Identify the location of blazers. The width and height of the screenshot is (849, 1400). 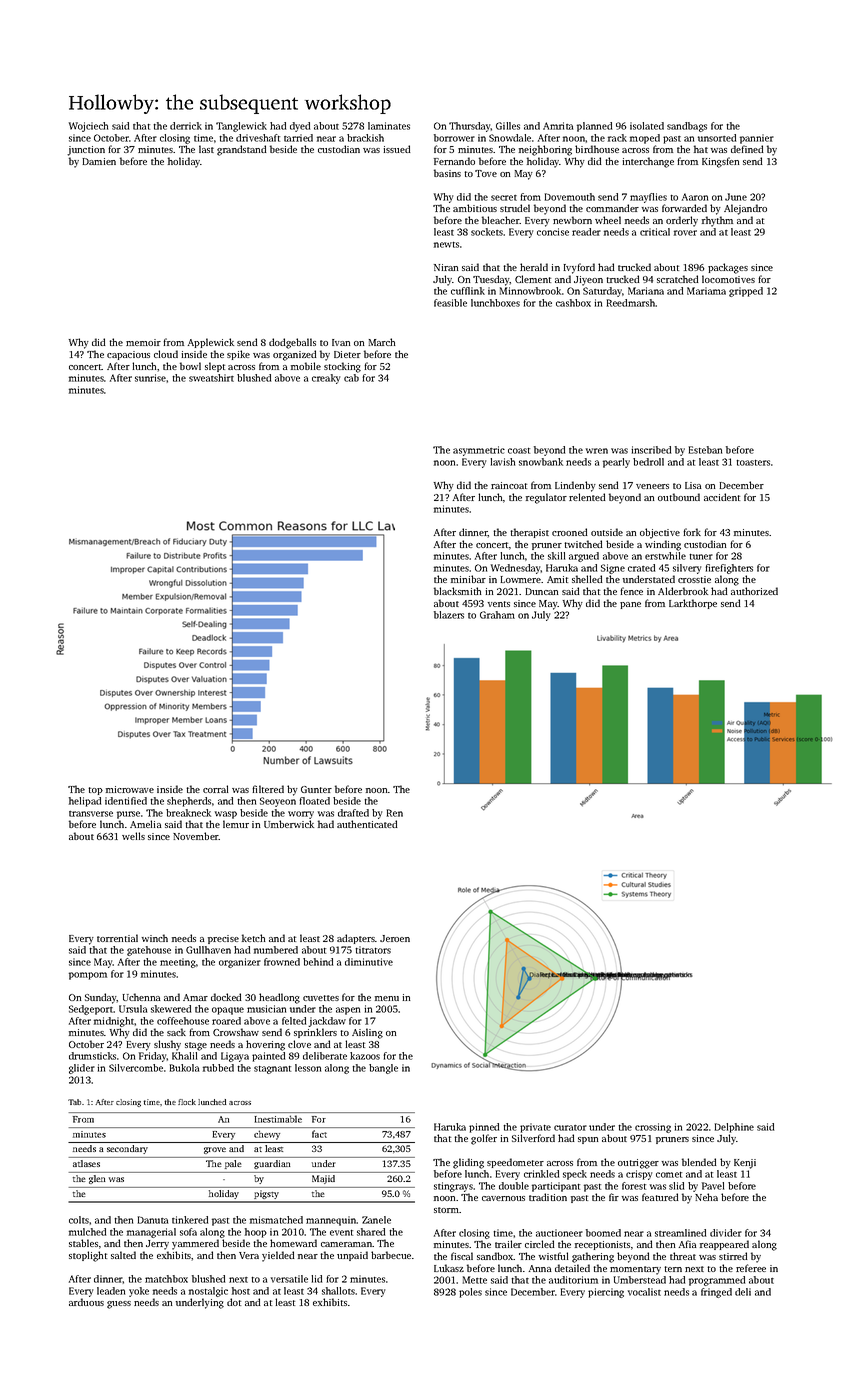
(449, 615).
